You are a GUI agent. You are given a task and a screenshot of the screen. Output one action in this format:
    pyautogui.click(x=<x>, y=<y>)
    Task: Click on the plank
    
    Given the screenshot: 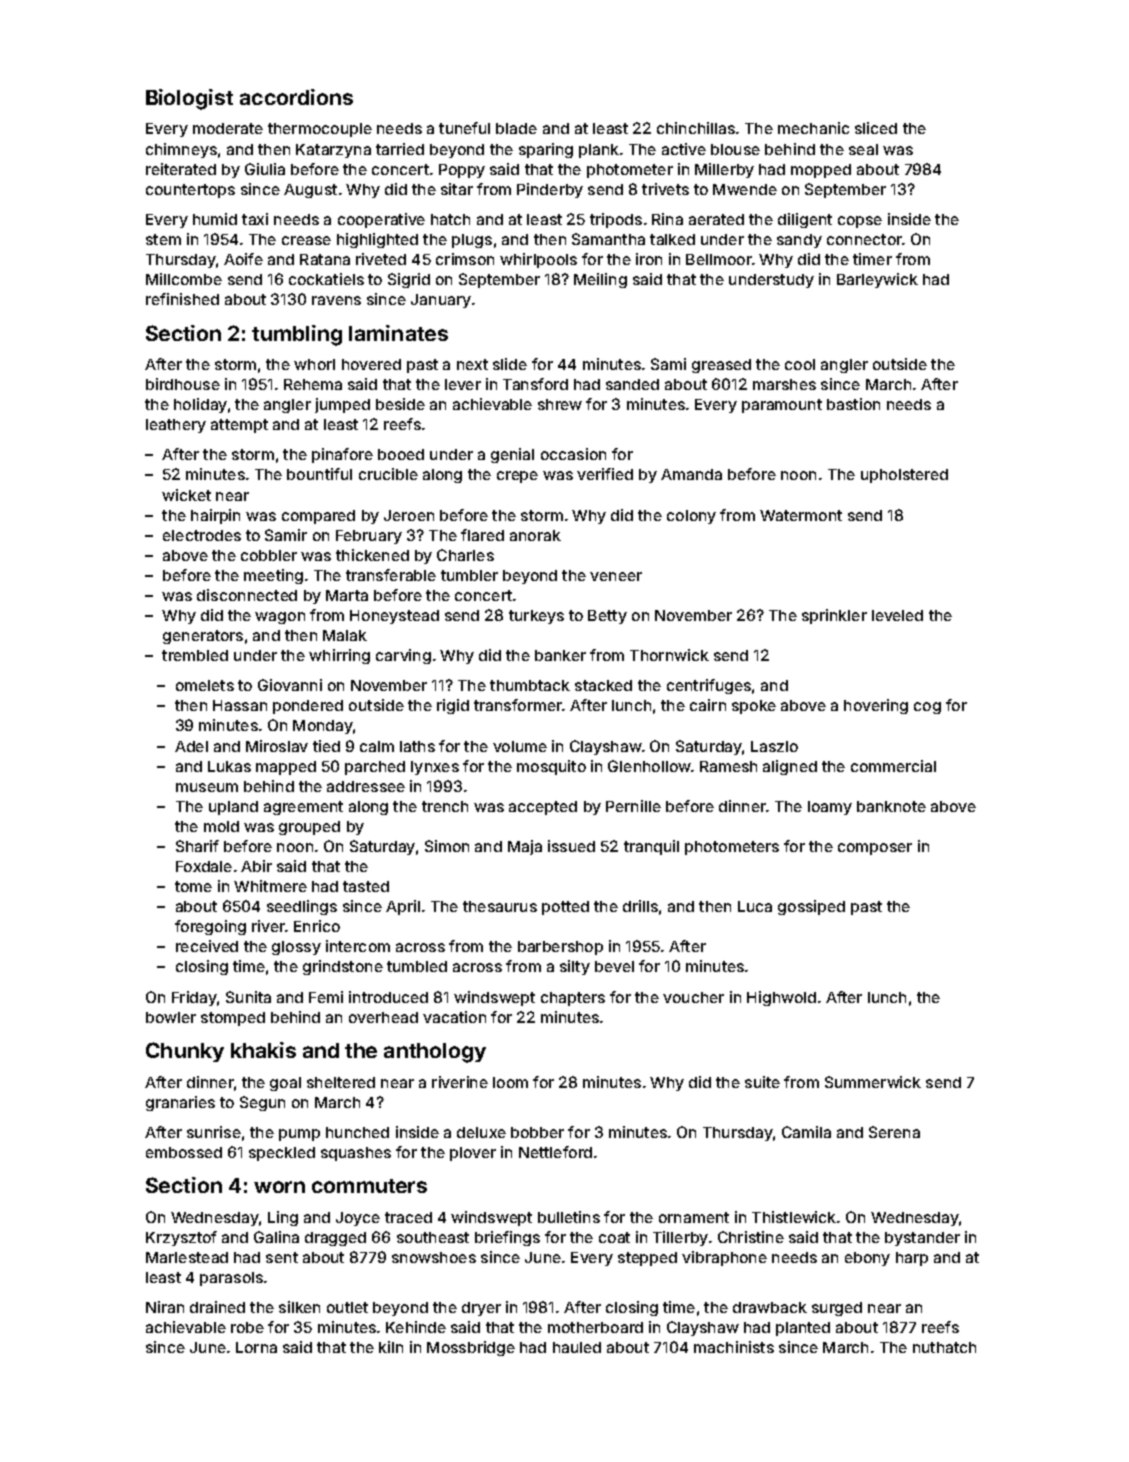 What is the action you would take?
    pyautogui.click(x=599, y=151)
